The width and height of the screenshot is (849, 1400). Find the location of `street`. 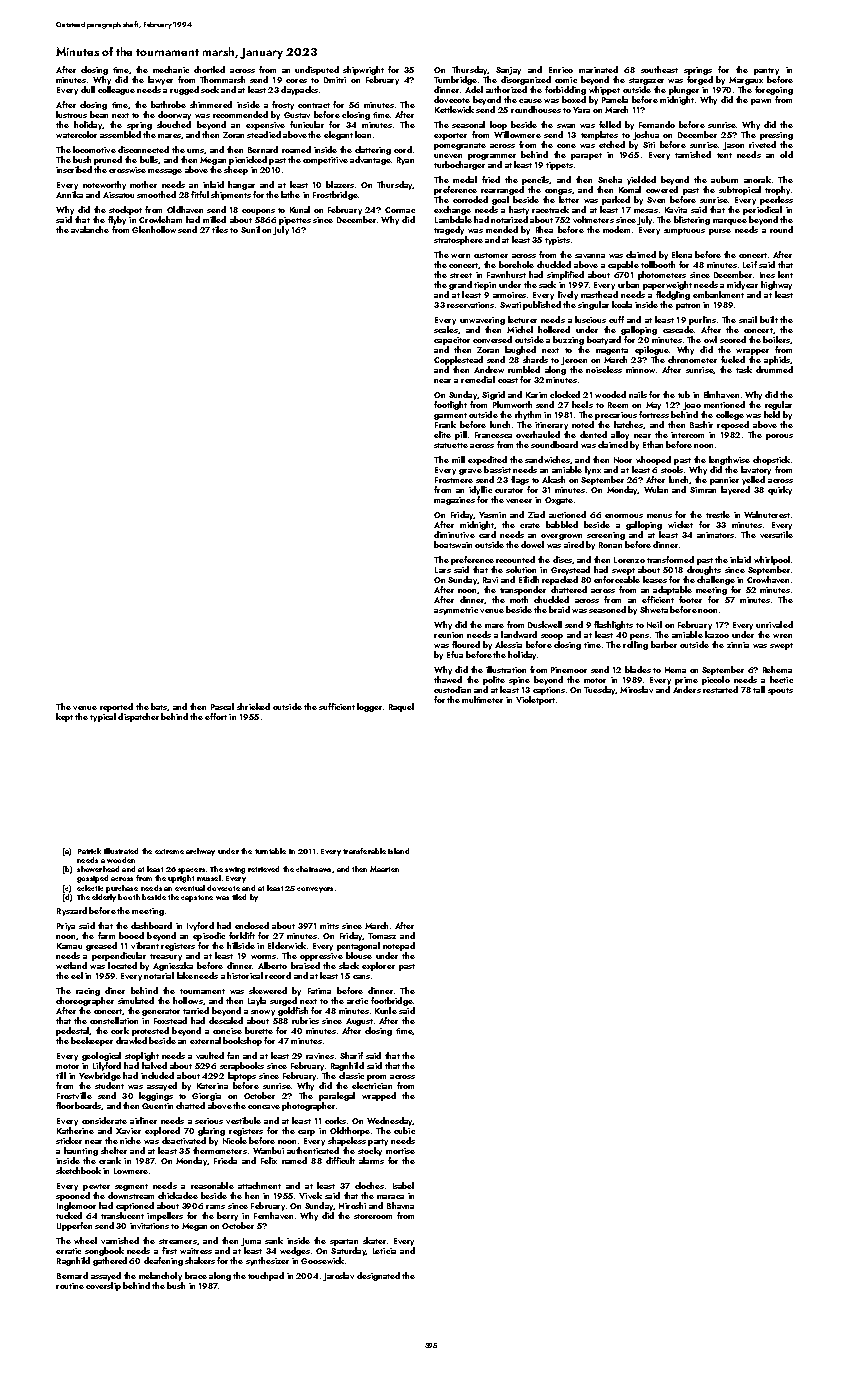

street is located at coordinates (461, 275).
